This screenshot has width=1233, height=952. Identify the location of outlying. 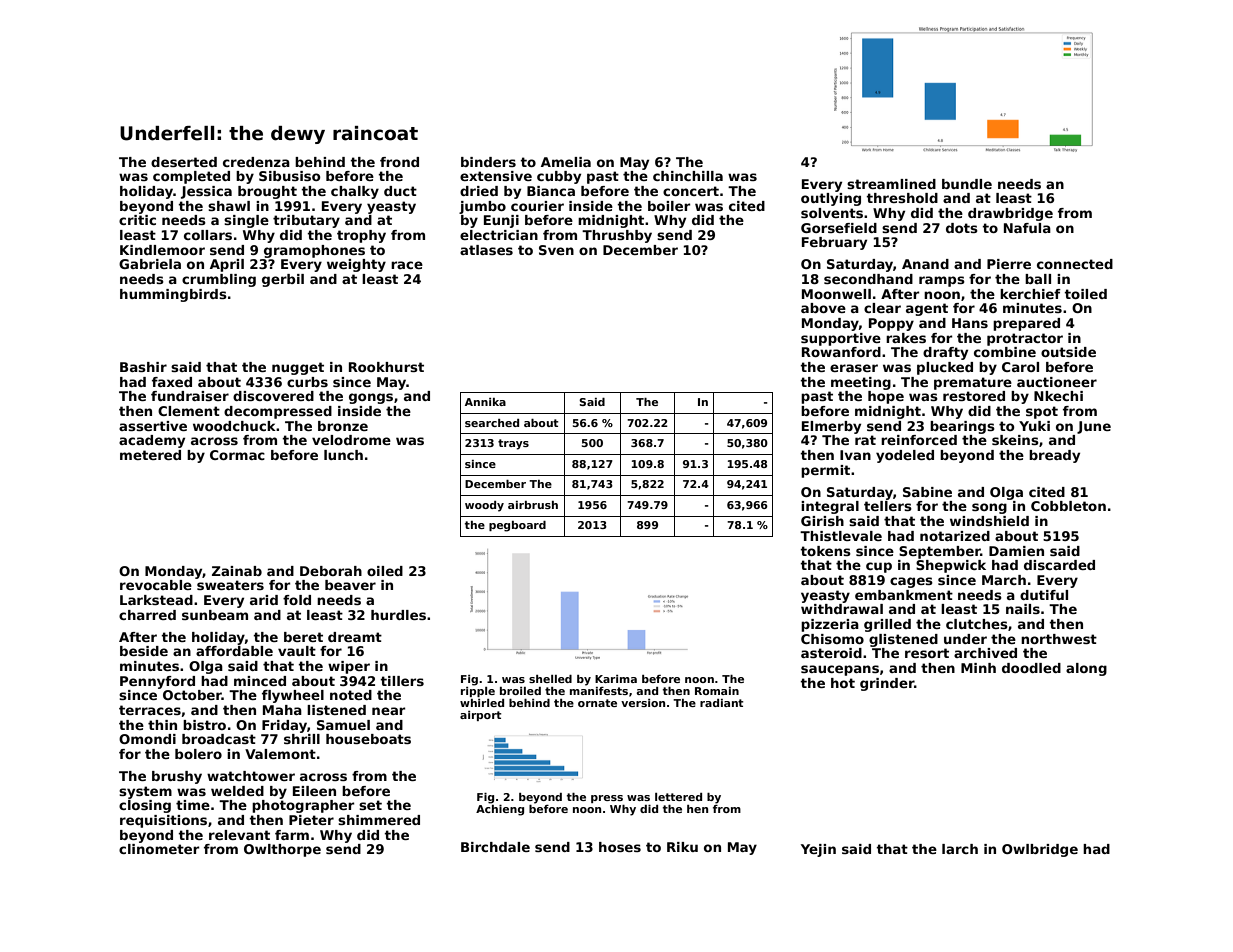
(831, 199).
